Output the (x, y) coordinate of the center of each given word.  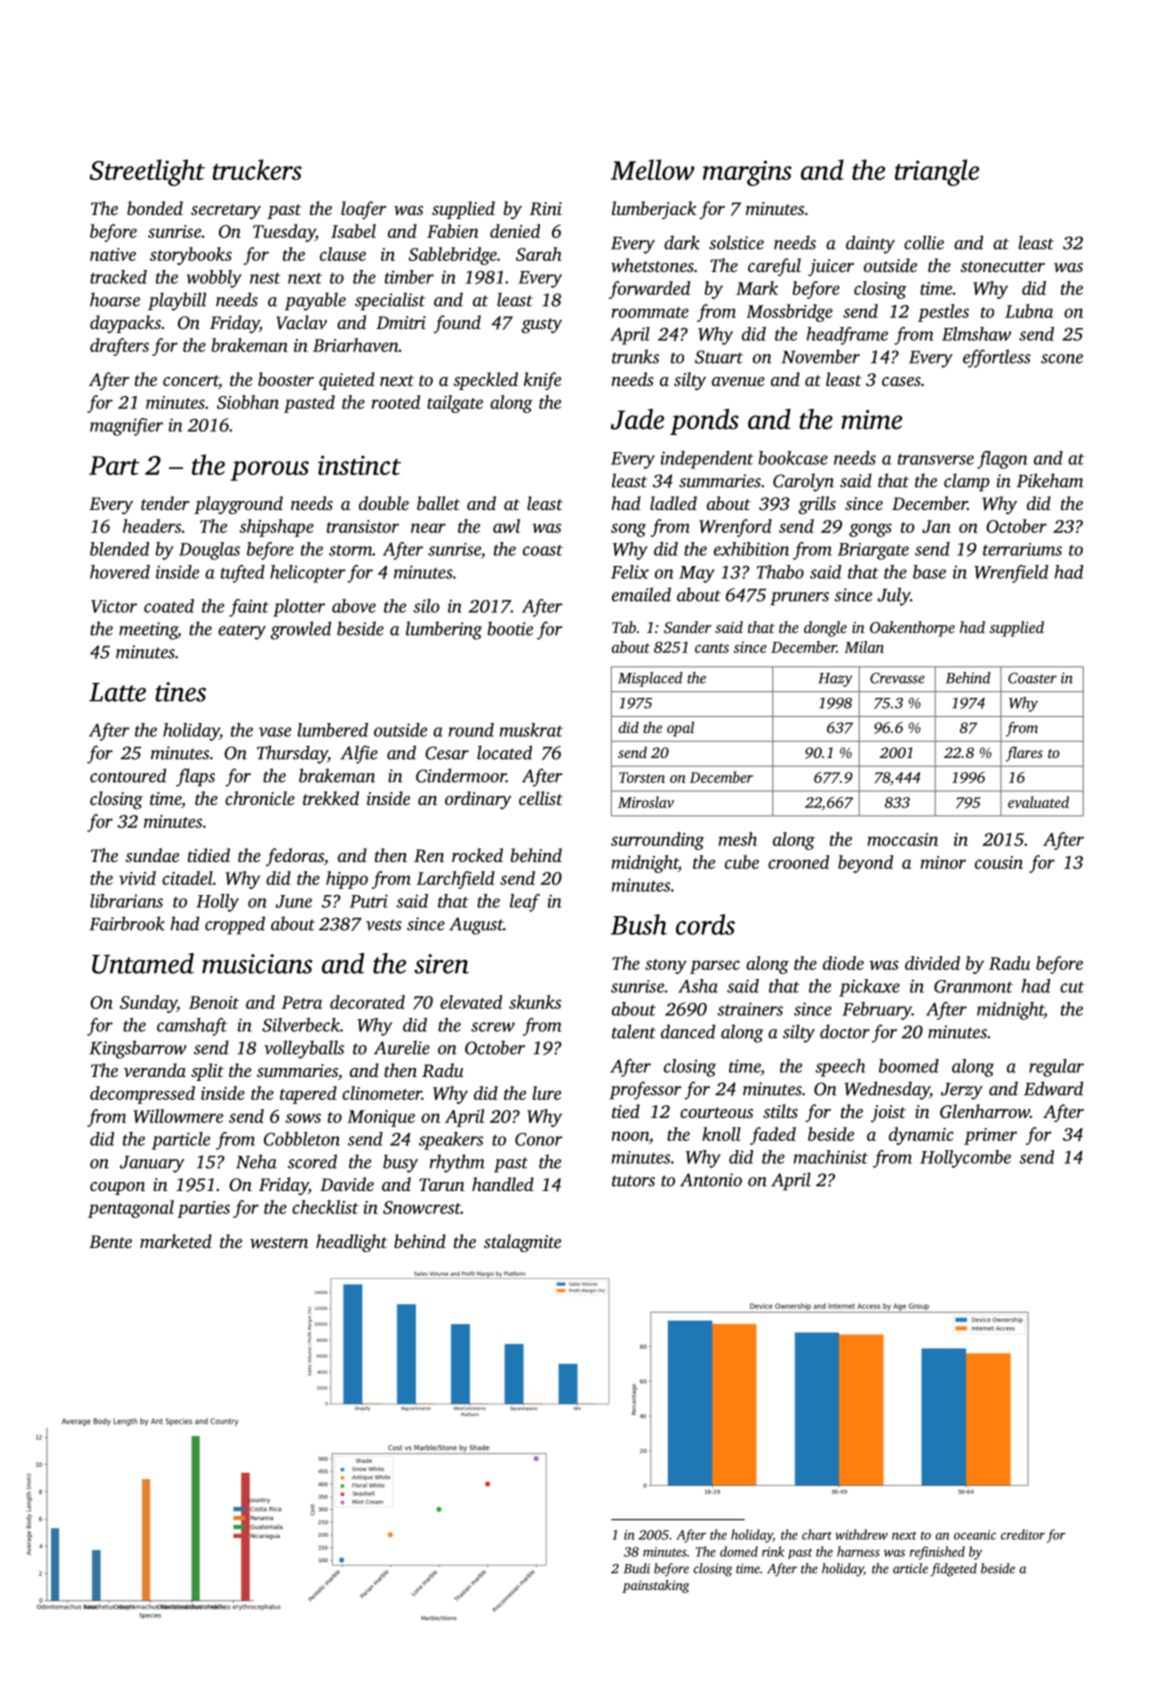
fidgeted (953, 1570)
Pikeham (1050, 480)
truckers (257, 169)
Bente (110, 1241)
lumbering (444, 630)
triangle (937, 172)
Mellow (653, 169)
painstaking (655, 1586)
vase (275, 732)
